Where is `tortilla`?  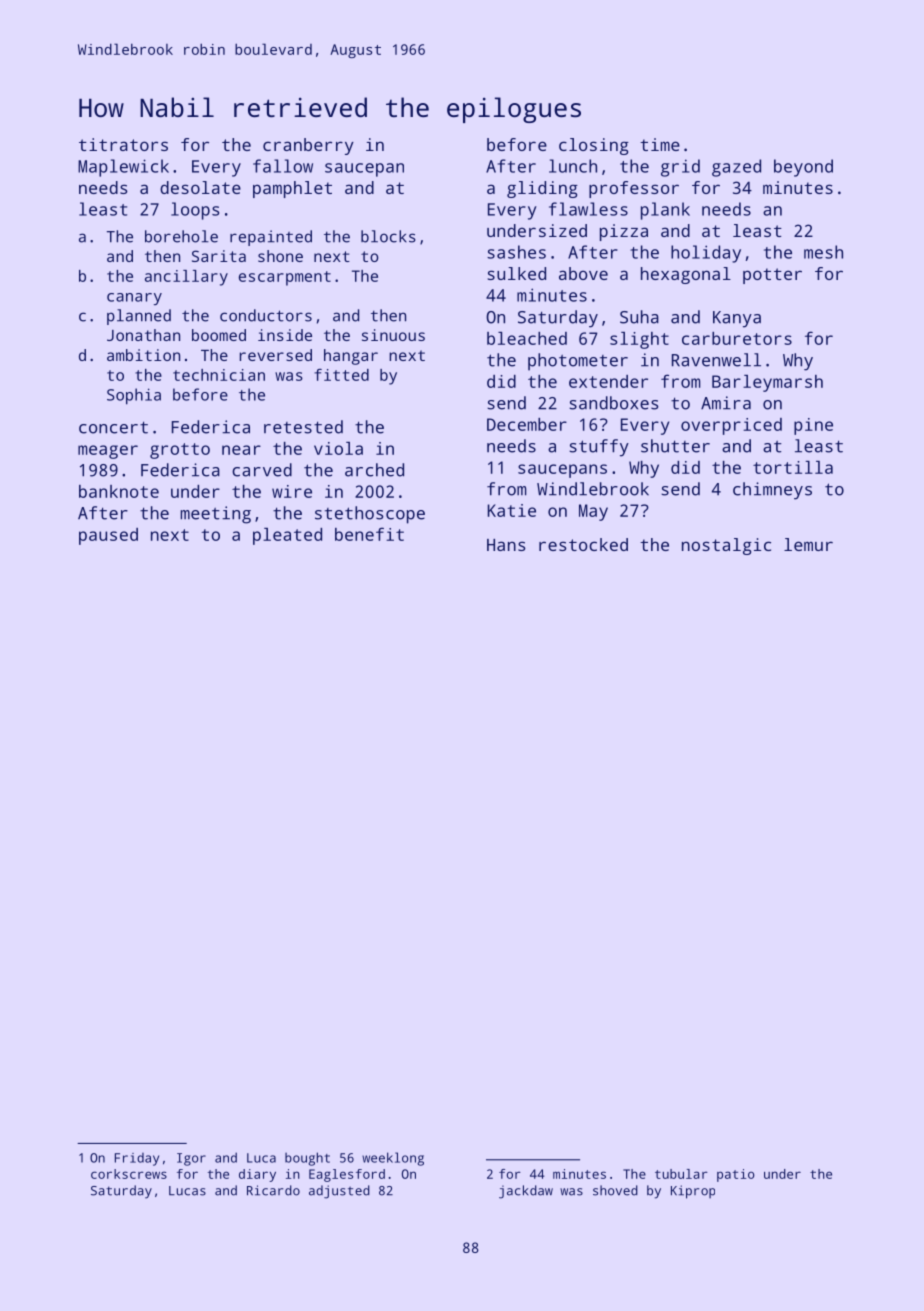 tortilla is located at coordinates (793, 467).
